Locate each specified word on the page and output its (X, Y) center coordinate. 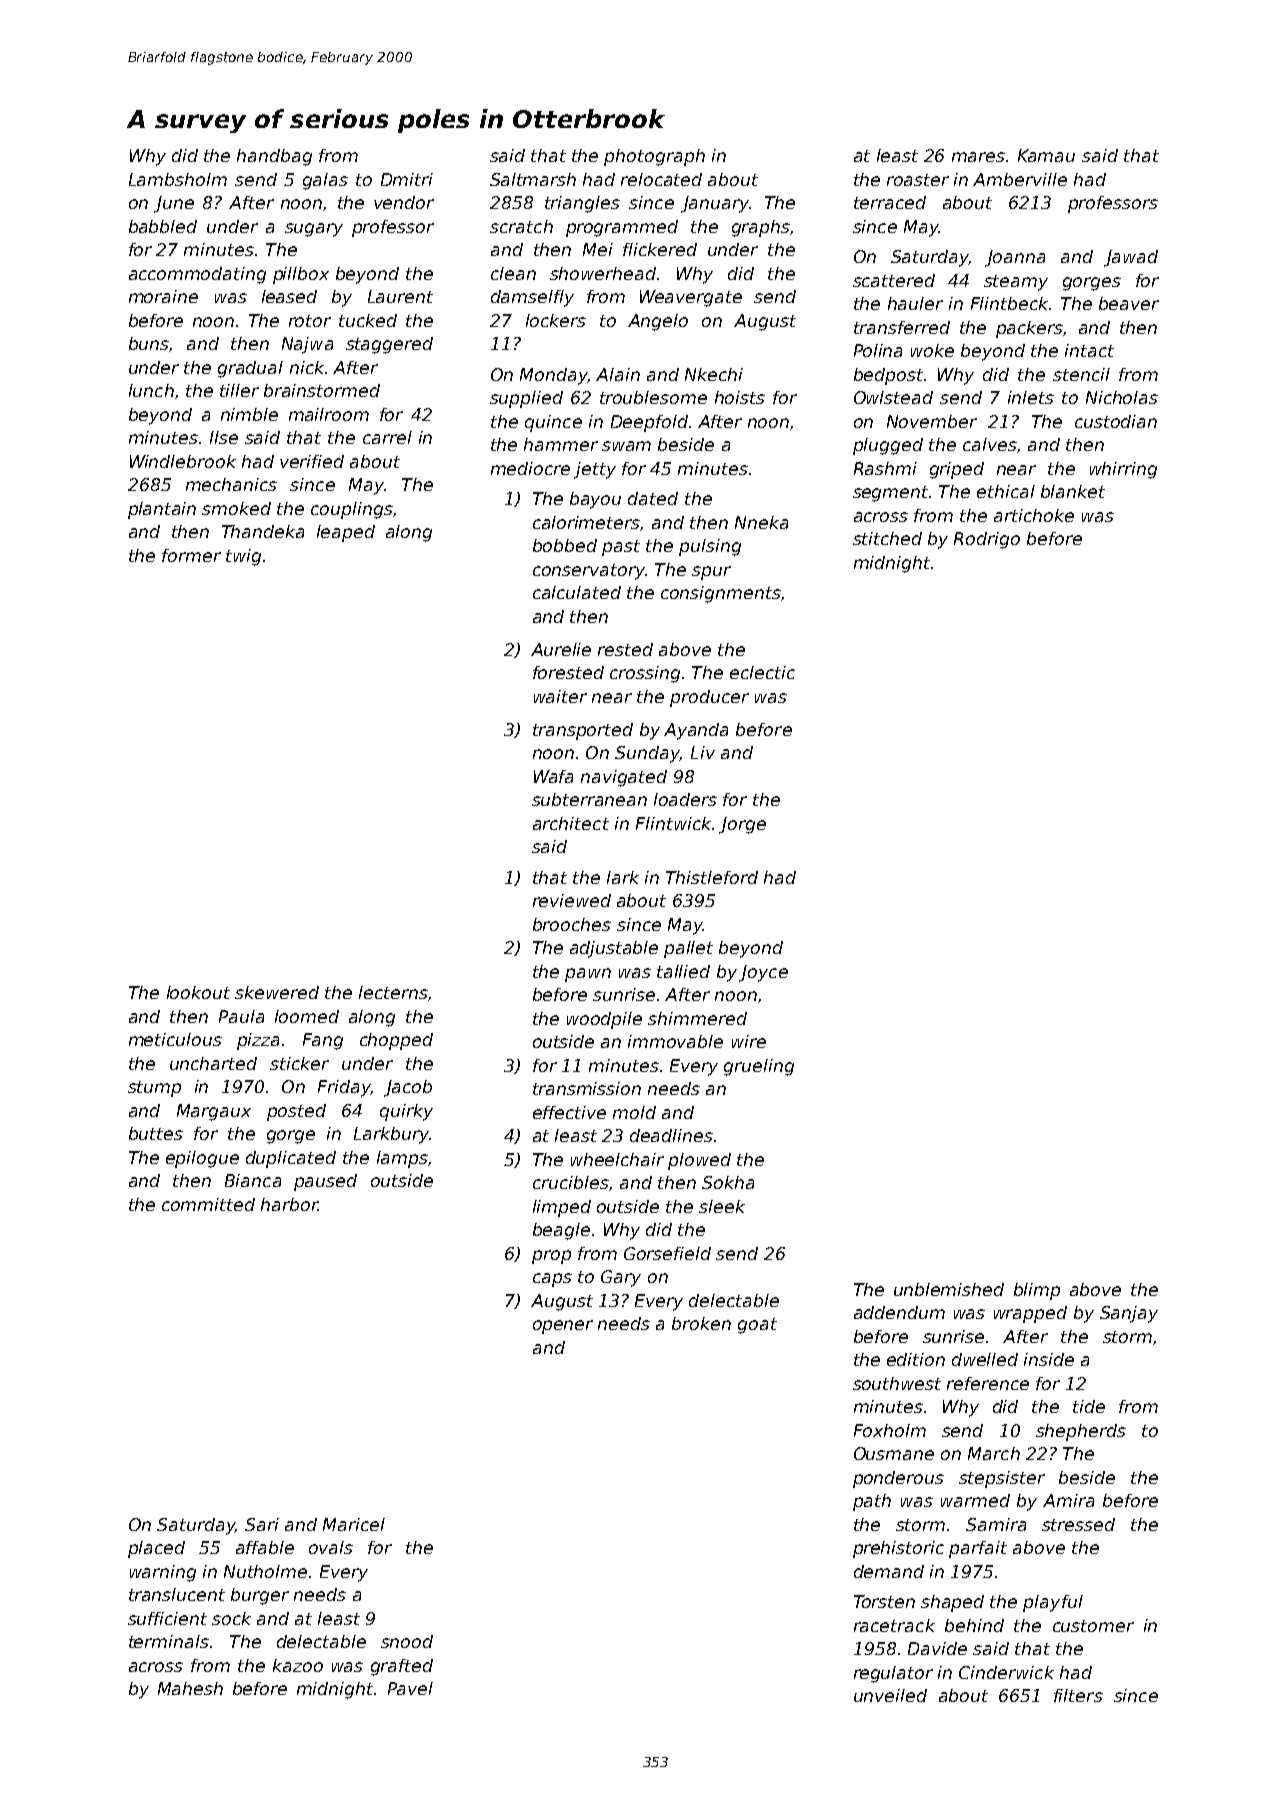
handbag (274, 157)
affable (265, 1547)
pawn (588, 975)
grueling (759, 1067)
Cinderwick (1006, 1672)
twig (243, 557)
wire (749, 1041)
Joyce (763, 973)
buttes (156, 1133)
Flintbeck (1009, 303)
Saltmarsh (533, 179)
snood (407, 1641)
